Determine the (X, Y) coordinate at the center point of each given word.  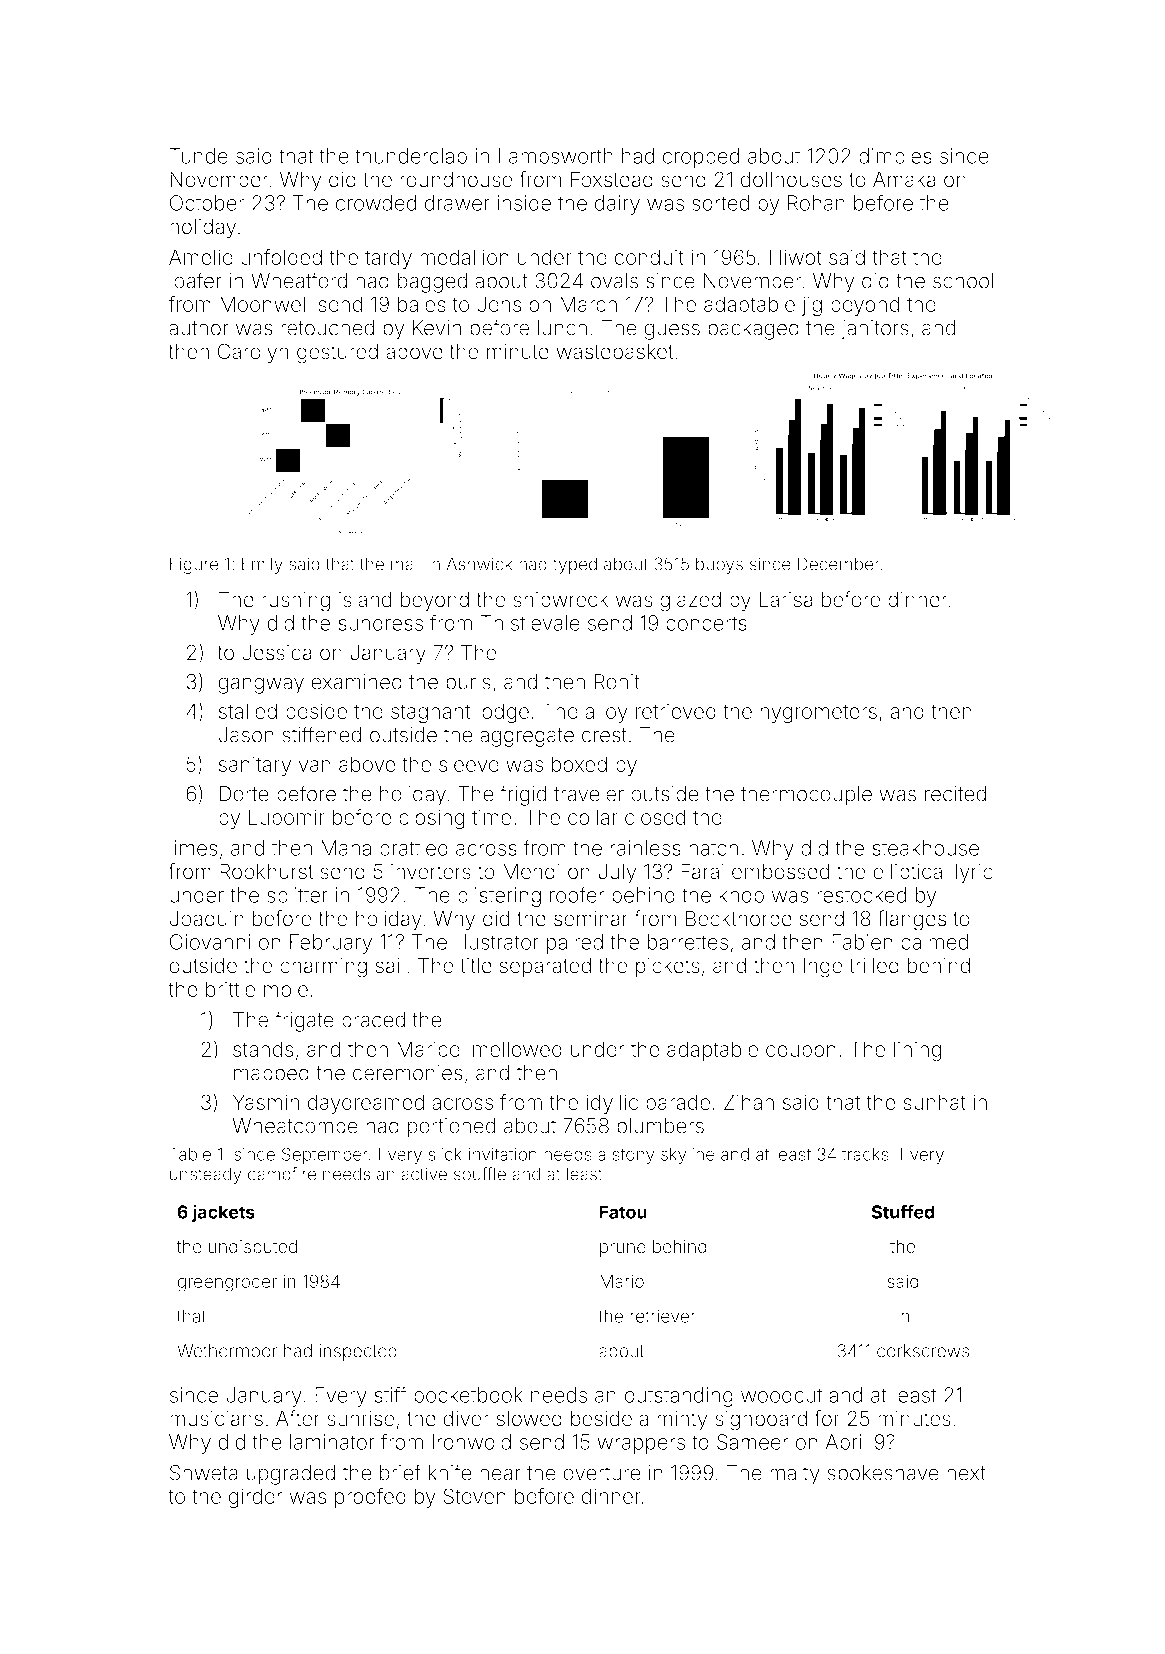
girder (255, 1498)
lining (917, 1051)
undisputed (252, 1248)
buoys (719, 565)
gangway (261, 685)
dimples (895, 158)
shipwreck (560, 601)
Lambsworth (556, 156)
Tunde (199, 156)
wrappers (641, 1446)
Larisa (786, 599)
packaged (753, 330)
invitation (503, 1154)
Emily (262, 565)
